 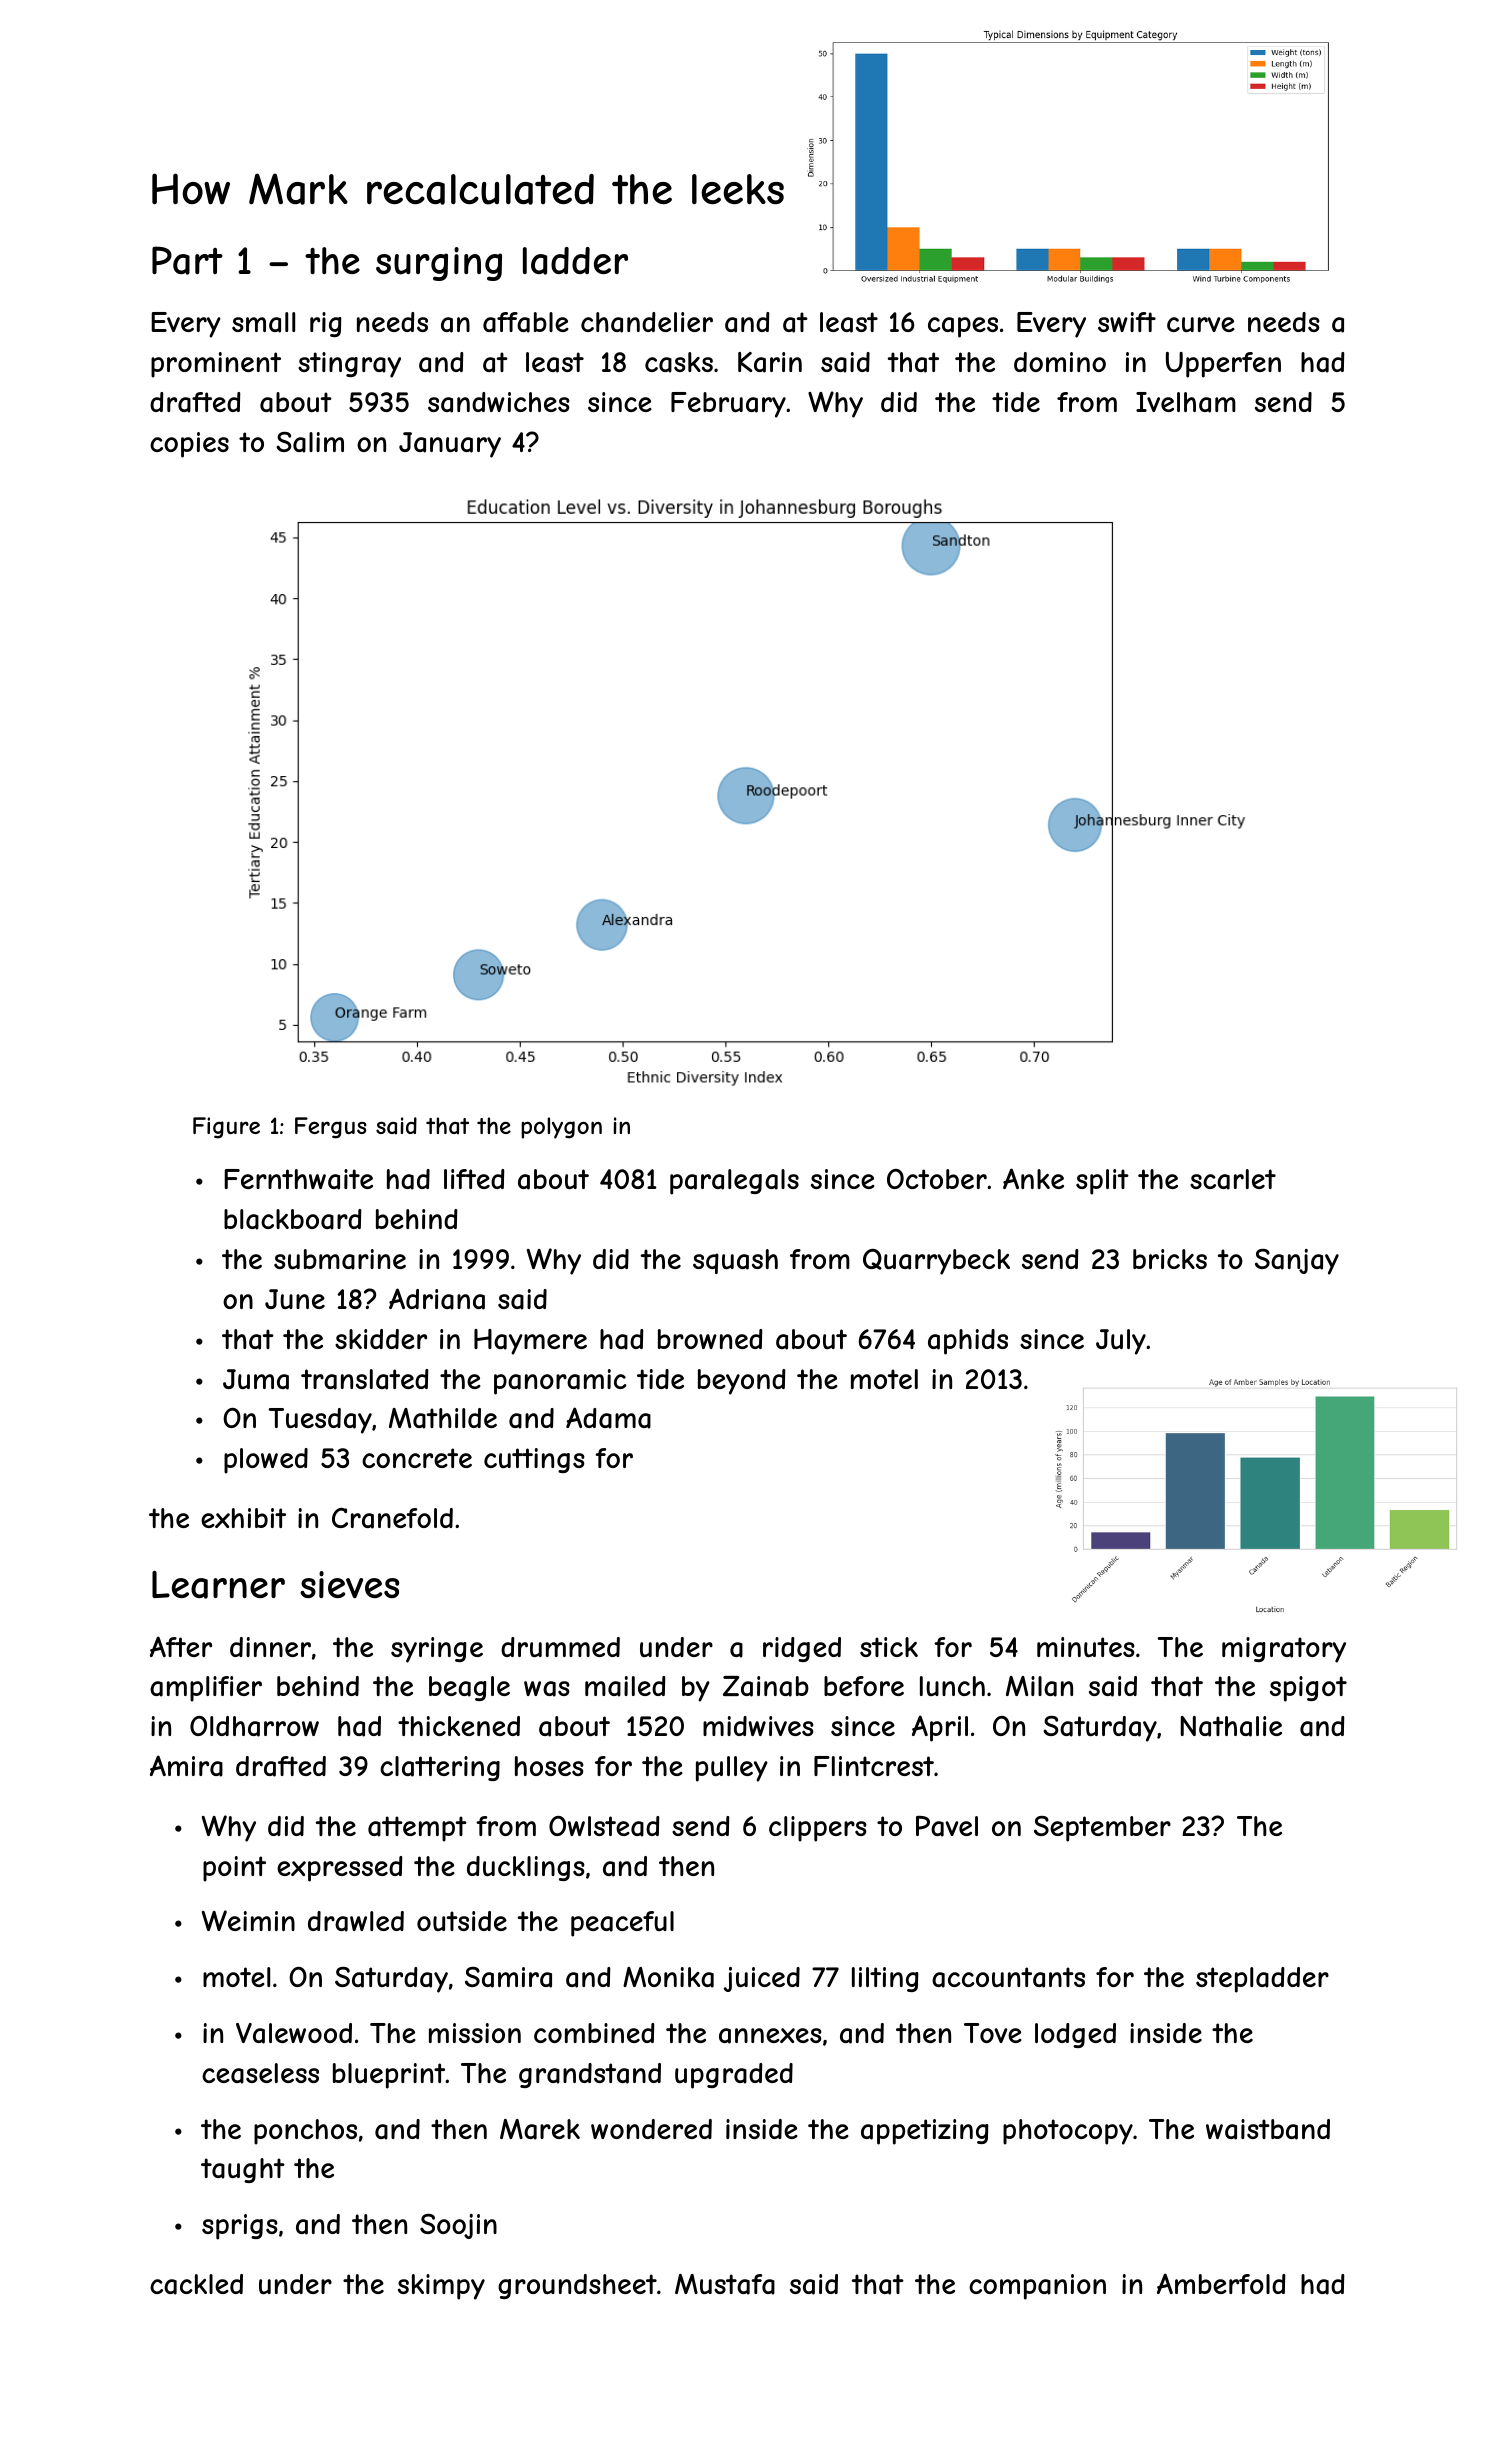 What do you see at coordinates (206, 1689) in the page?
I see `amplifier` at bounding box center [206, 1689].
